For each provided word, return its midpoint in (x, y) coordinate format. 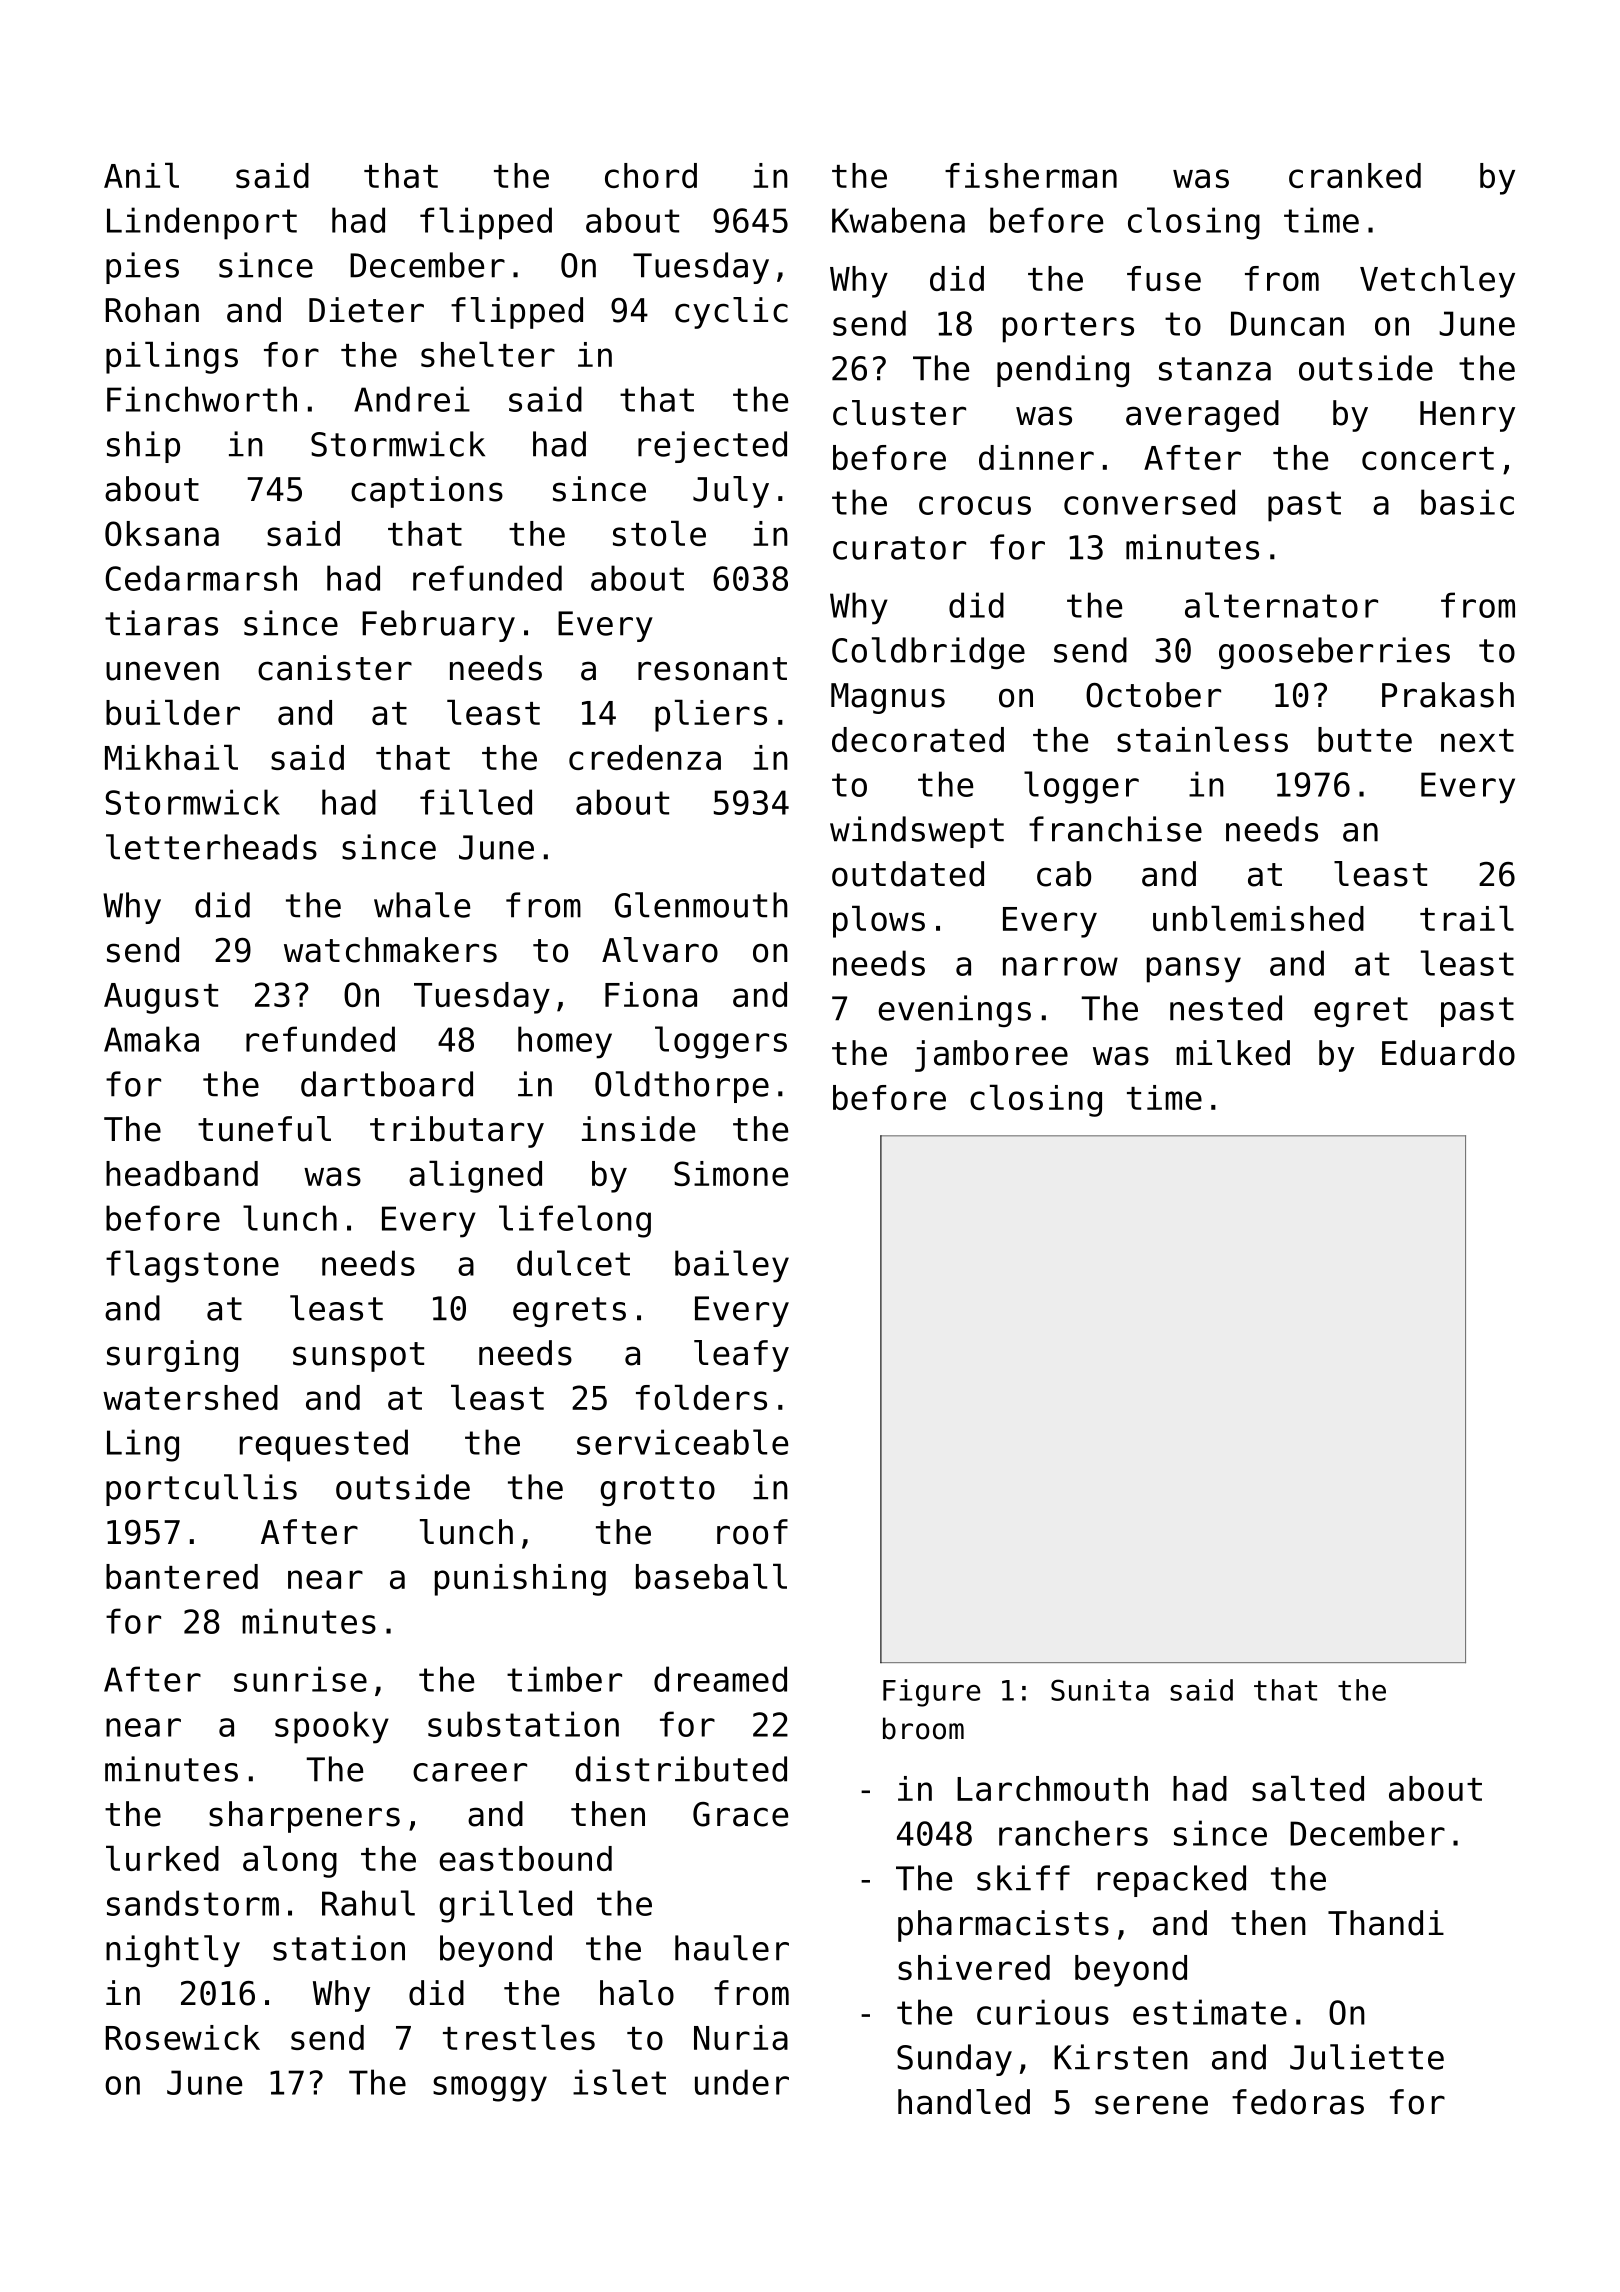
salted (1308, 1788)
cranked (1355, 175)
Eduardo (1448, 1053)
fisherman (1031, 175)
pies (142, 268)
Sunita (1100, 1690)
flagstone (192, 1266)
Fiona (651, 994)
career (470, 1772)
